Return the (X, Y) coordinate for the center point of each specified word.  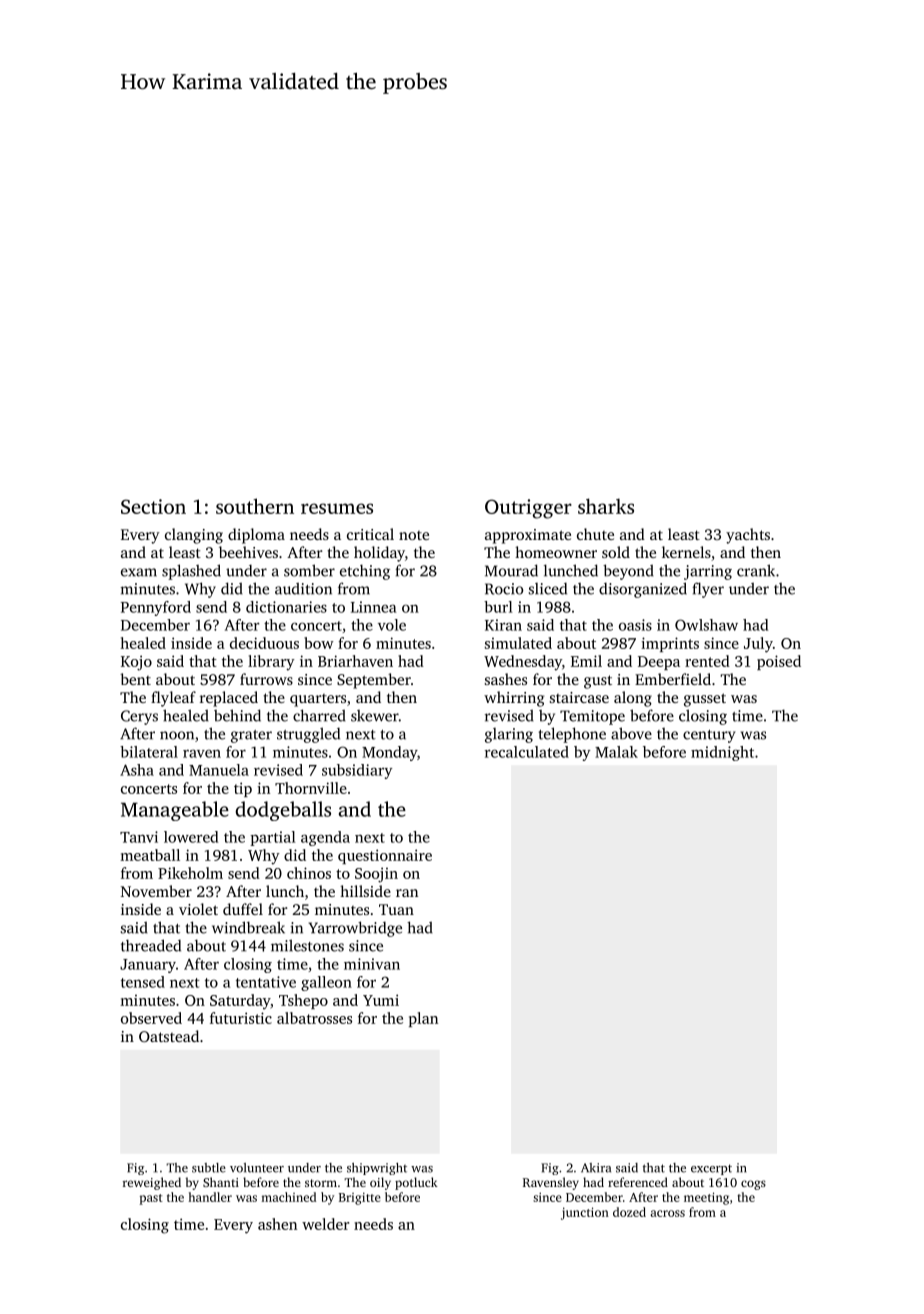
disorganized (643, 590)
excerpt (711, 1169)
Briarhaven (355, 661)
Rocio (504, 589)
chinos (309, 873)
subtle (209, 1168)
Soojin (376, 875)
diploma (256, 536)
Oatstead (169, 1036)
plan (423, 1019)
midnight (722, 753)
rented (707, 661)
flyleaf (173, 699)
